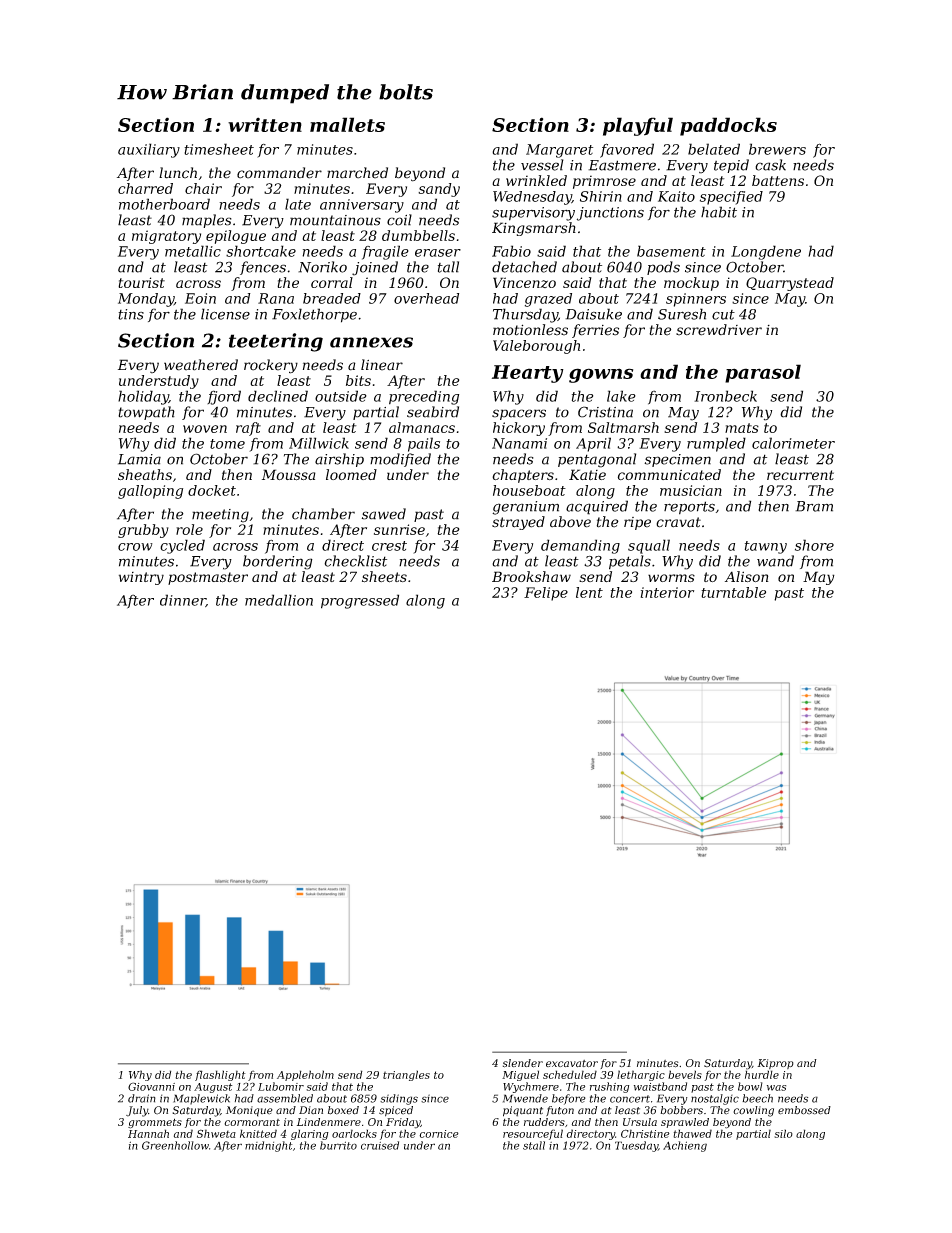 The width and height of the document is (952, 1233). I want to click on resourceful, so click(533, 1134).
